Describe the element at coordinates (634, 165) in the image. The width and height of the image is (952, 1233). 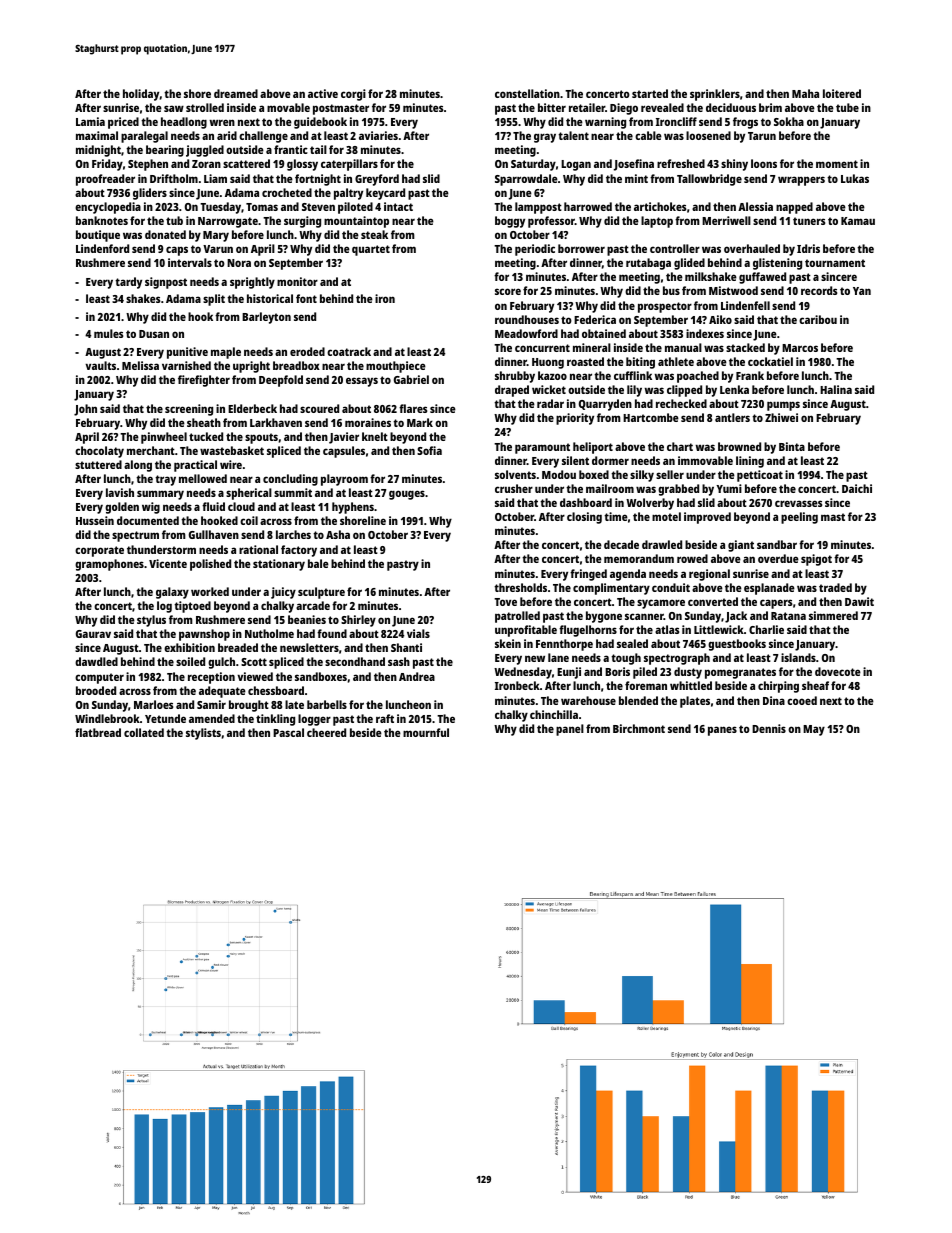
I see `Josefina` at that location.
